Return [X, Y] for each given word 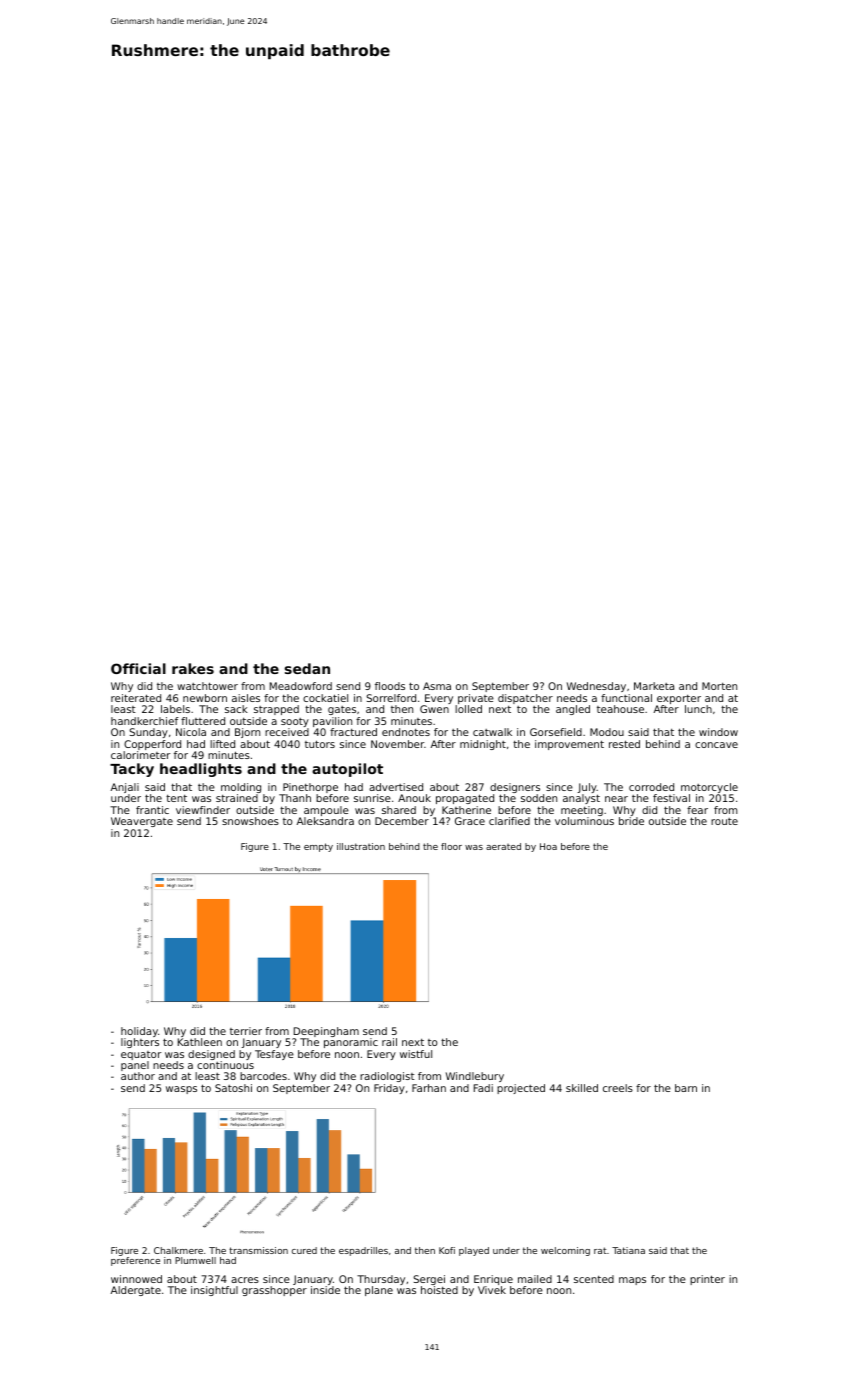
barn [686, 1088]
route [724, 821]
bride [631, 821]
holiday [139, 1032]
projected [521, 1089]
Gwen [434, 709]
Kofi [447, 1250]
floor [451, 846]
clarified [509, 821]
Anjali [125, 788]
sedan [307, 668]
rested [624, 744]
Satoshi [233, 1088]
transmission [258, 1250]
